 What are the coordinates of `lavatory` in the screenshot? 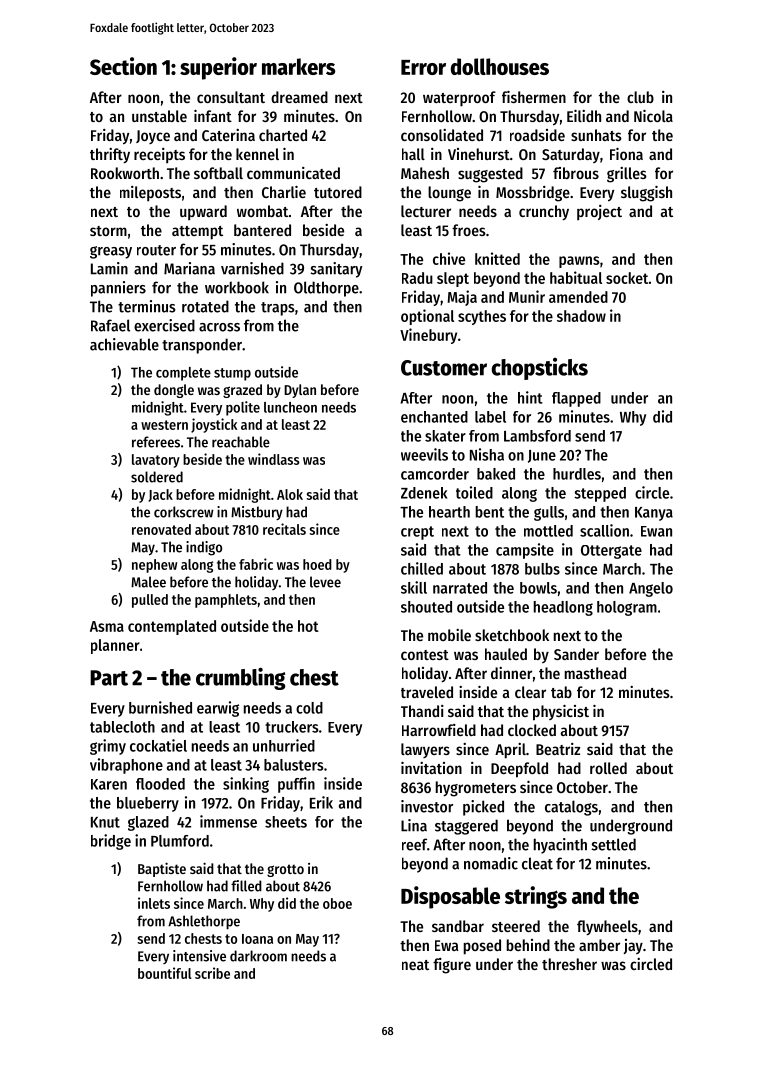 It's located at (156, 461).
